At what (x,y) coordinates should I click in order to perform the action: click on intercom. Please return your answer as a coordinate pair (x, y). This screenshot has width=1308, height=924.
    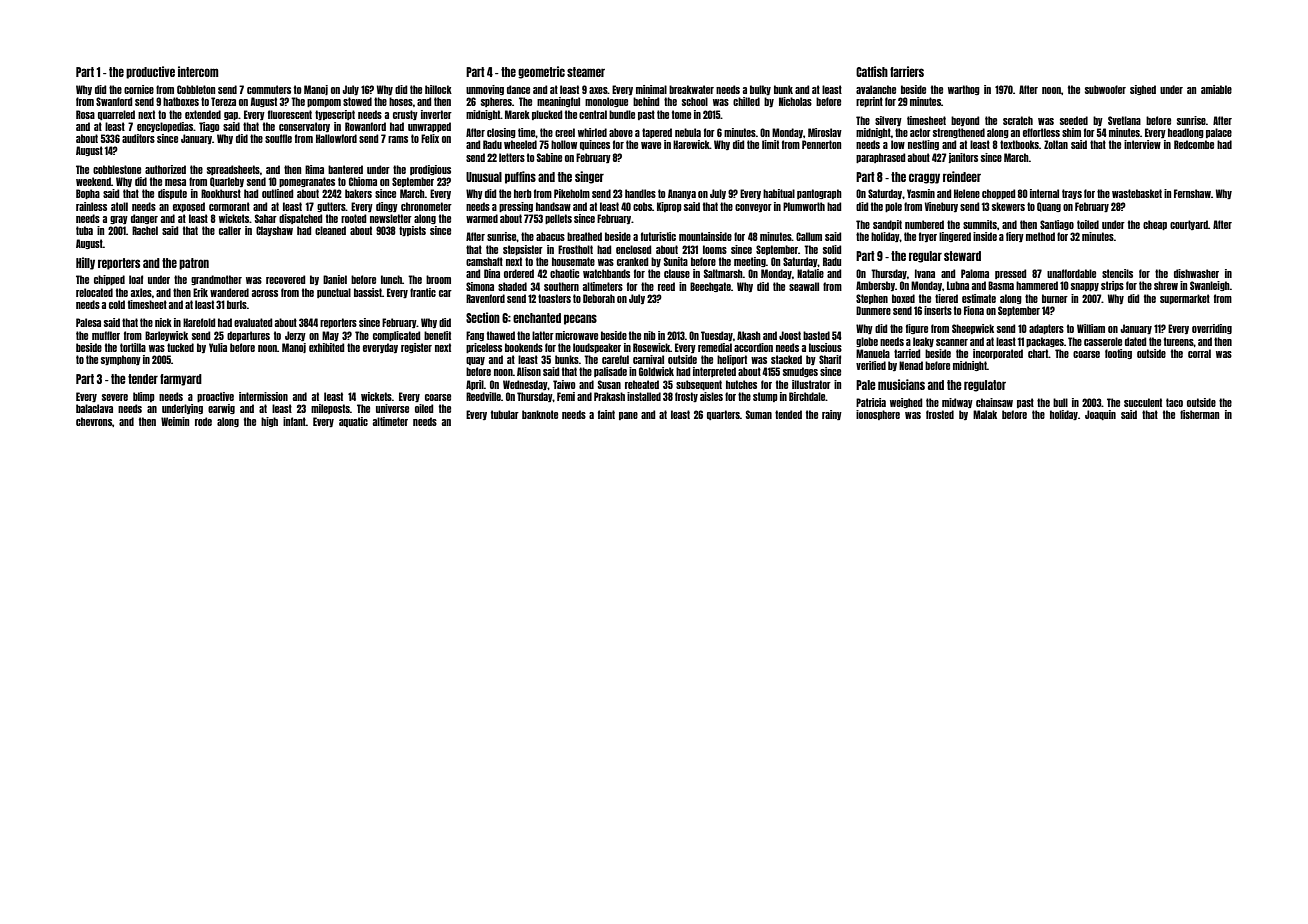
    Looking at the image, I should click on (198, 71).
